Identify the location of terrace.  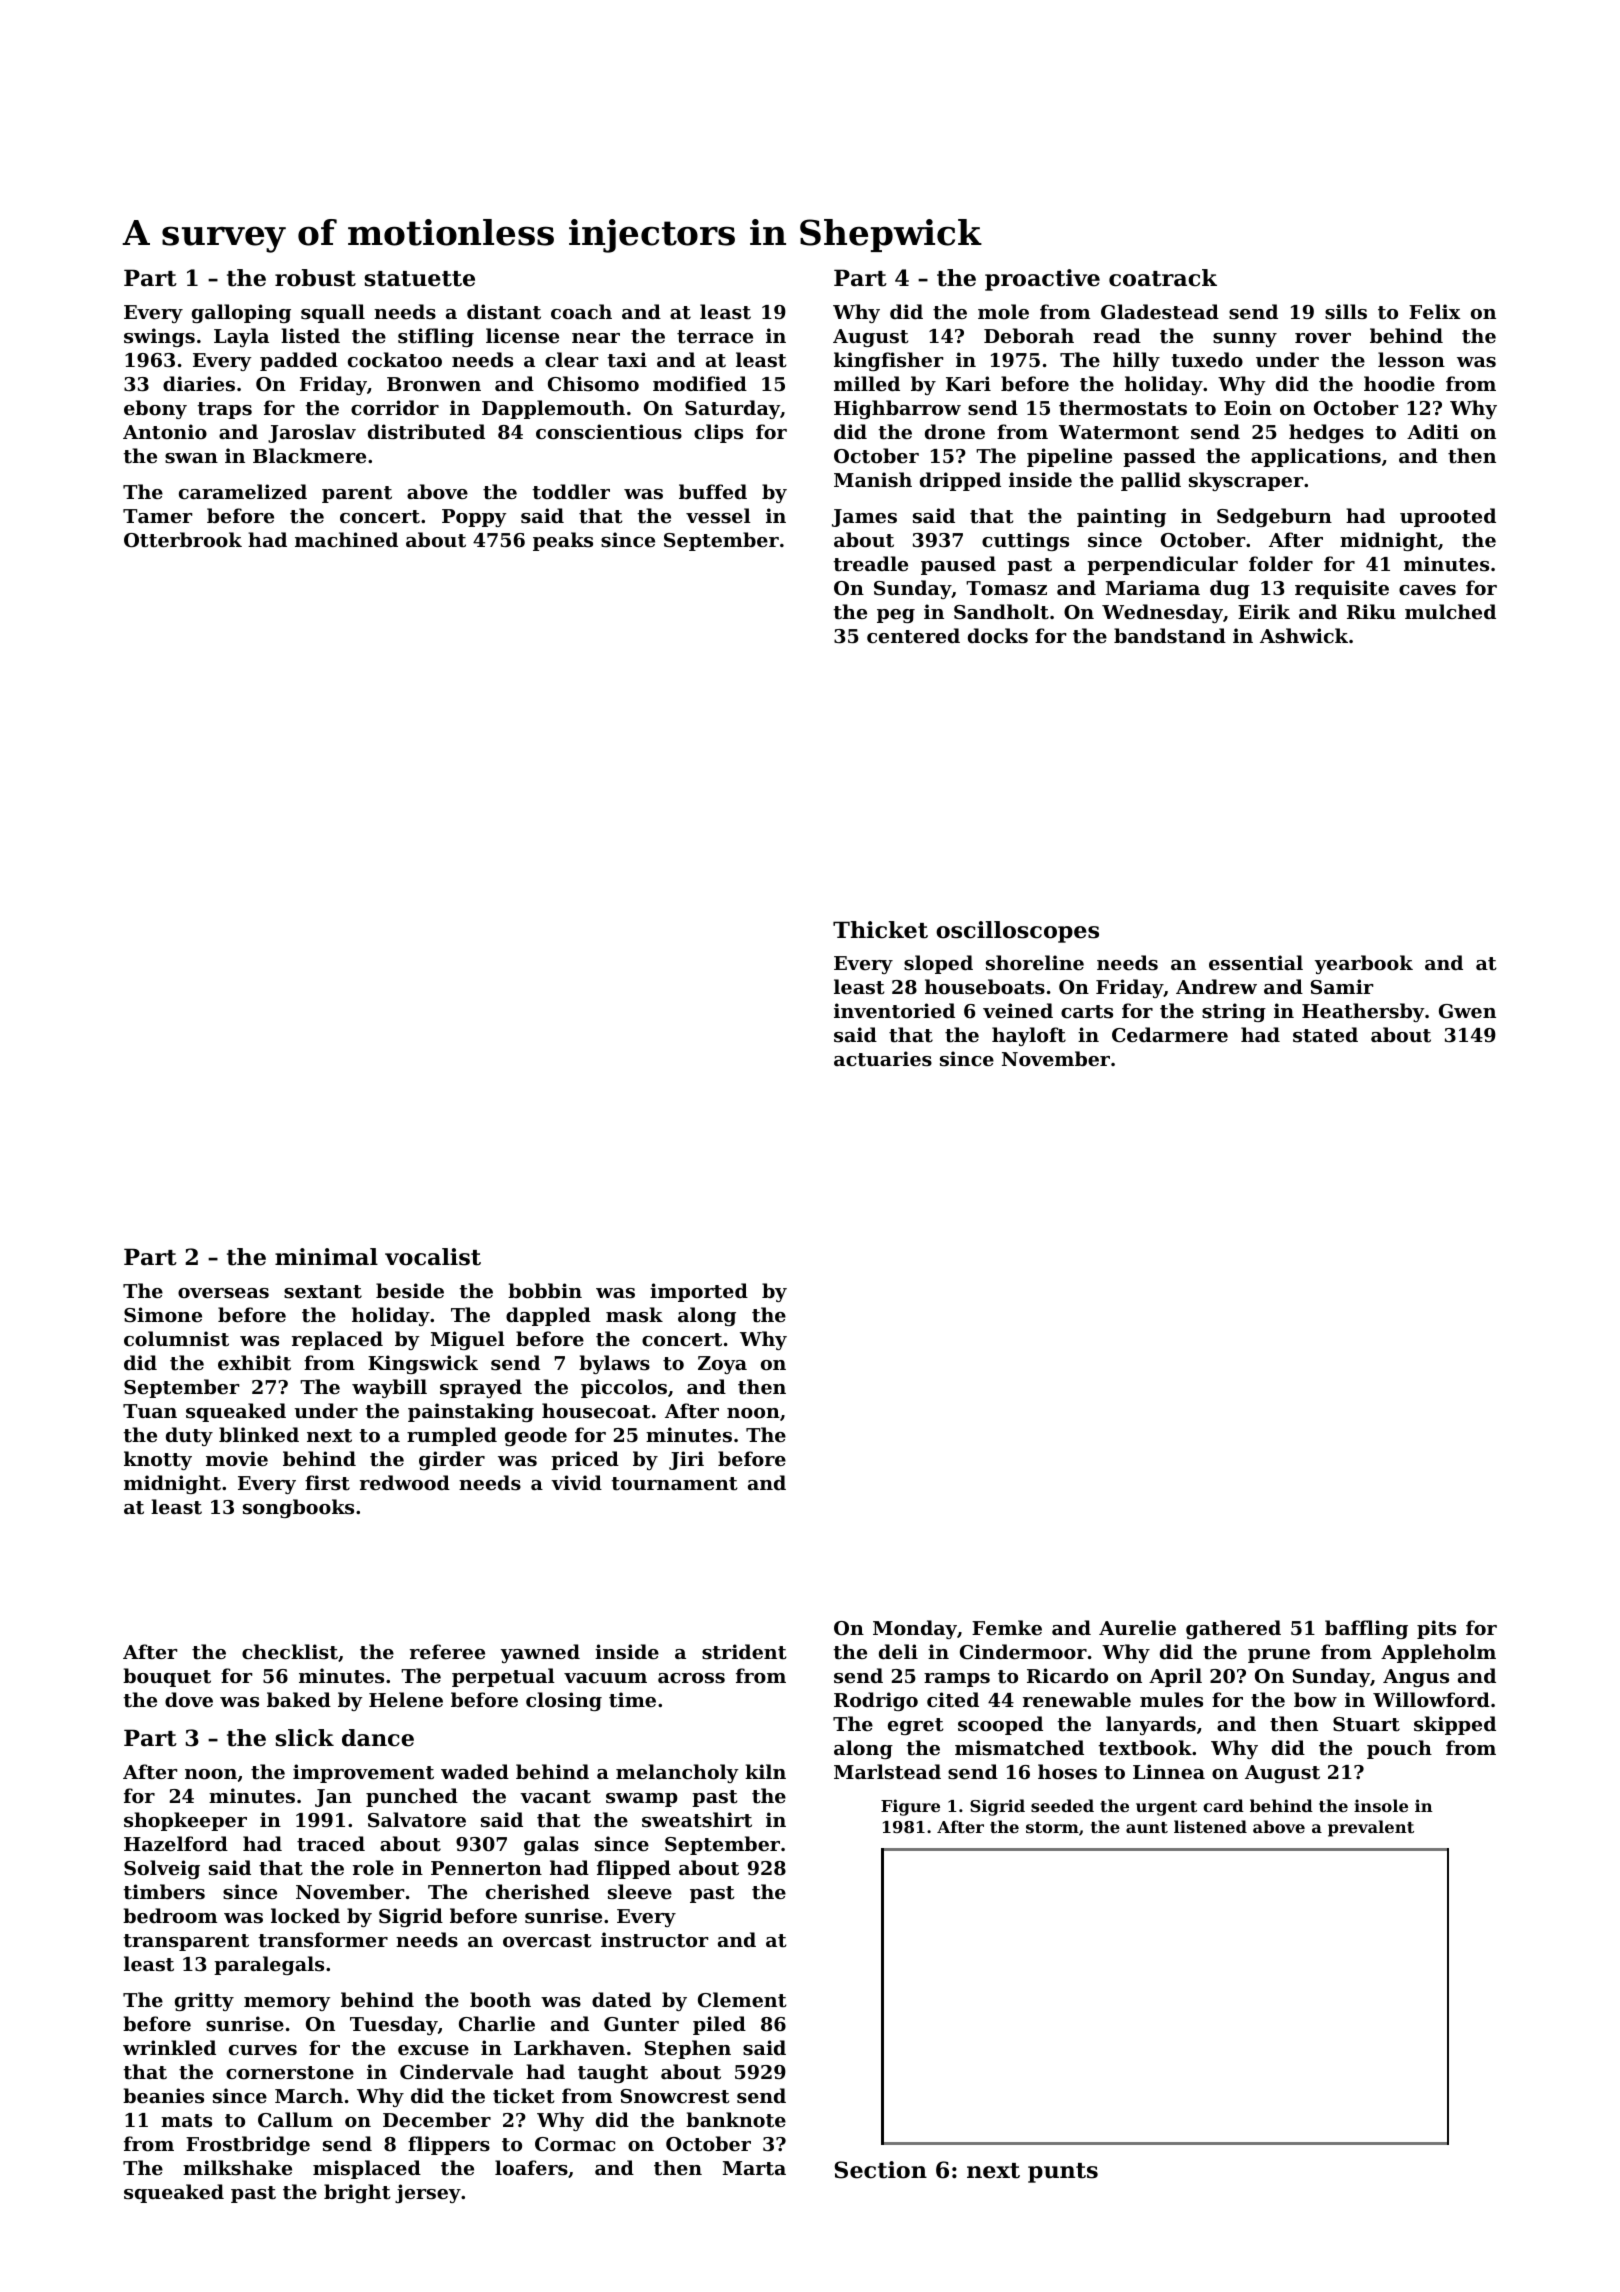
(715, 337).
